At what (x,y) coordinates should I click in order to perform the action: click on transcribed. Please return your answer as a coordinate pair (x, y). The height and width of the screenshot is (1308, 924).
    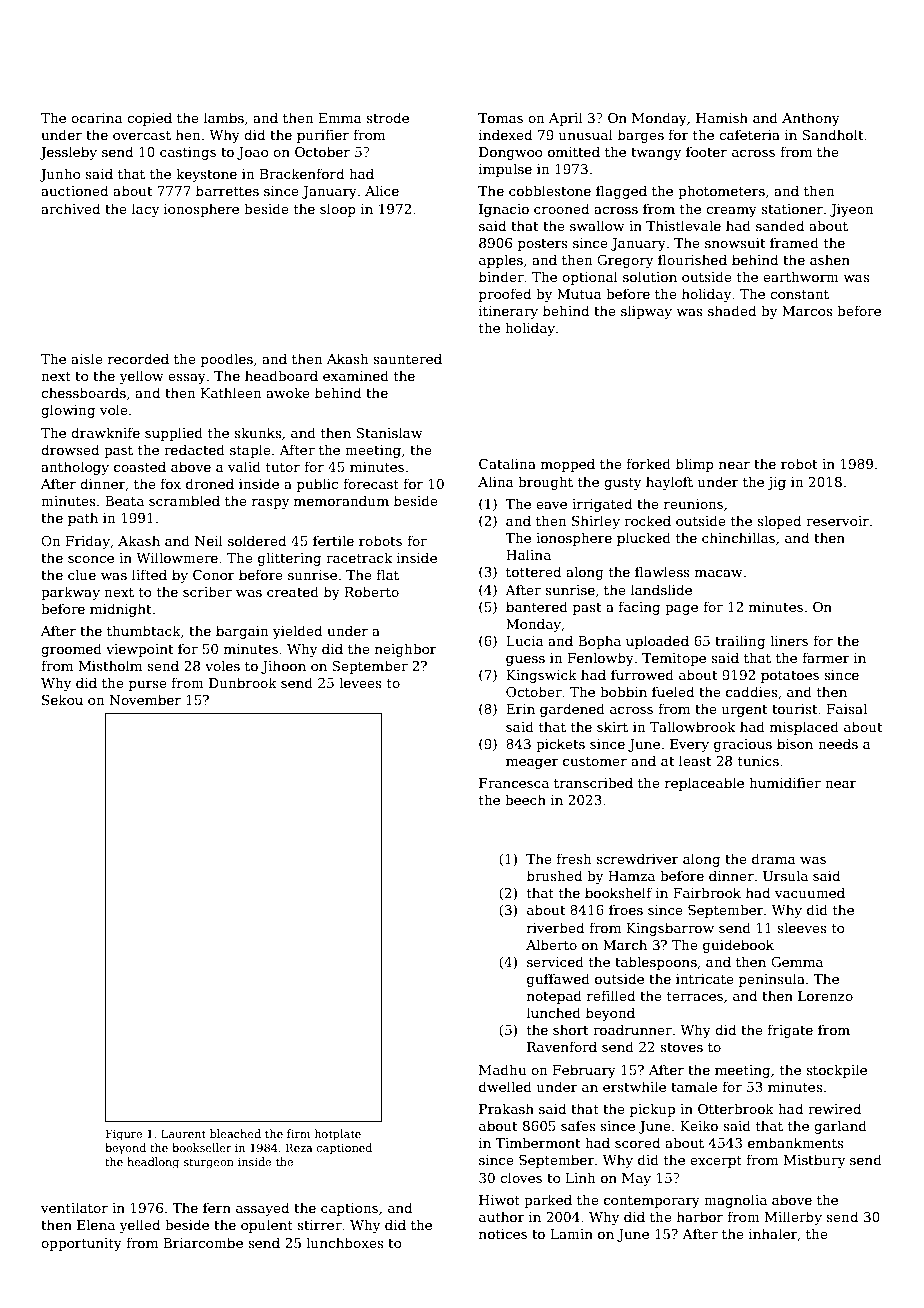
    Looking at the image, I should click on (593, 782).
